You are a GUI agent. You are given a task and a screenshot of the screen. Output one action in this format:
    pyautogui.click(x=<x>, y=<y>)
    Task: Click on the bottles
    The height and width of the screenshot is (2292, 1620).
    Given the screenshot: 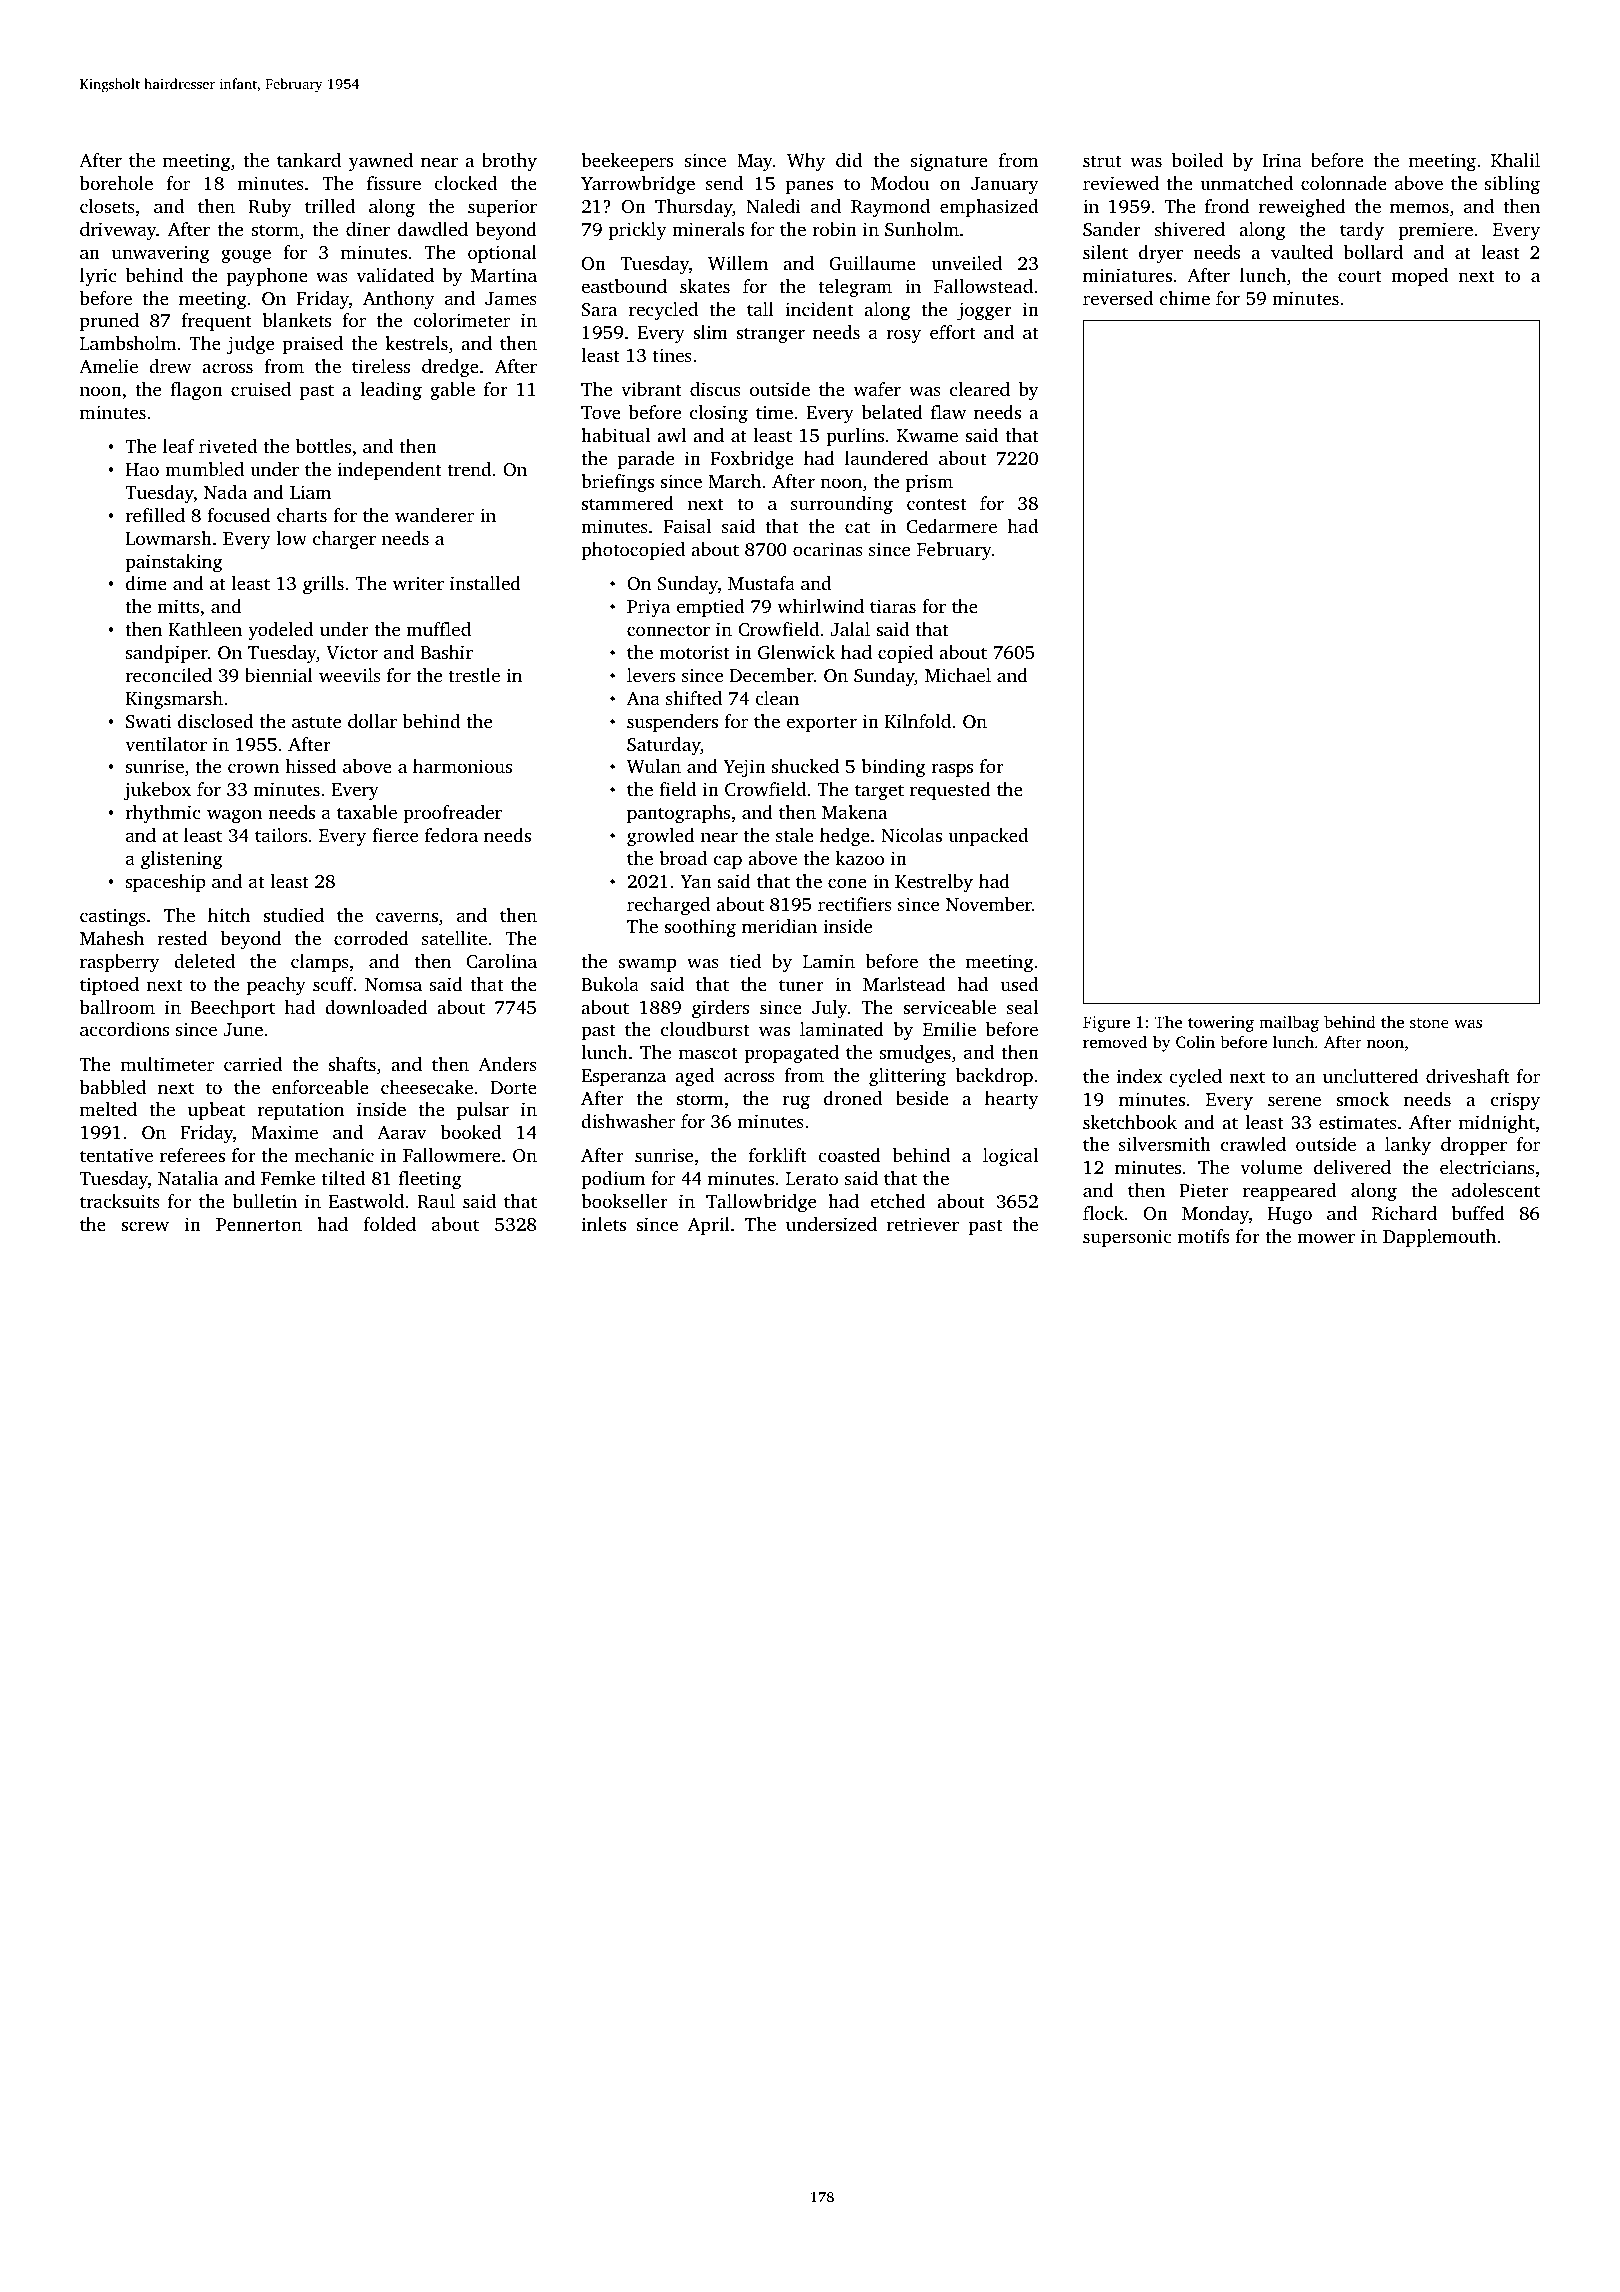 What is the action you would take?
    pyautogui.click(x=323, y=446)
